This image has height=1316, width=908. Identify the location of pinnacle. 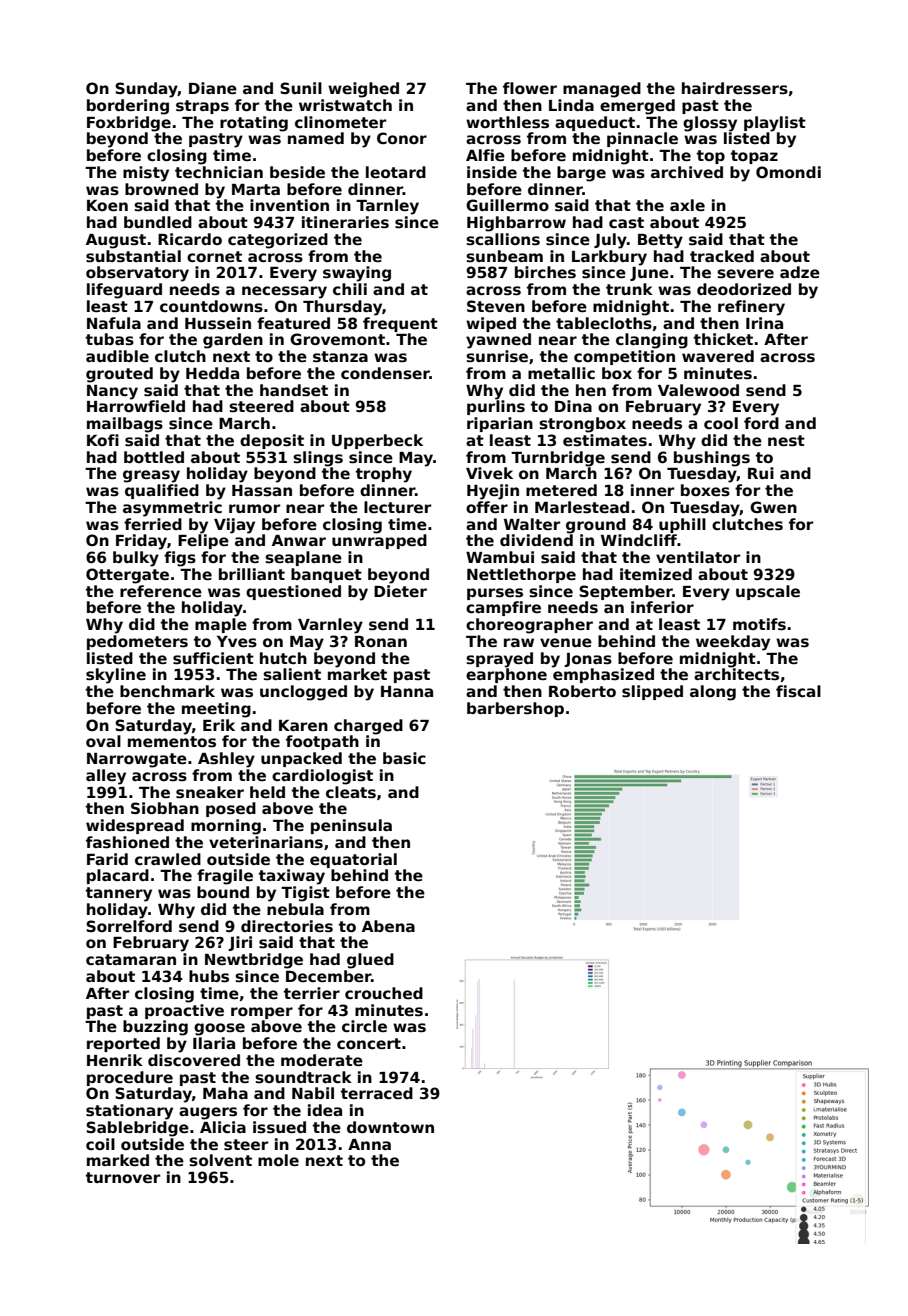
(642, 139).
